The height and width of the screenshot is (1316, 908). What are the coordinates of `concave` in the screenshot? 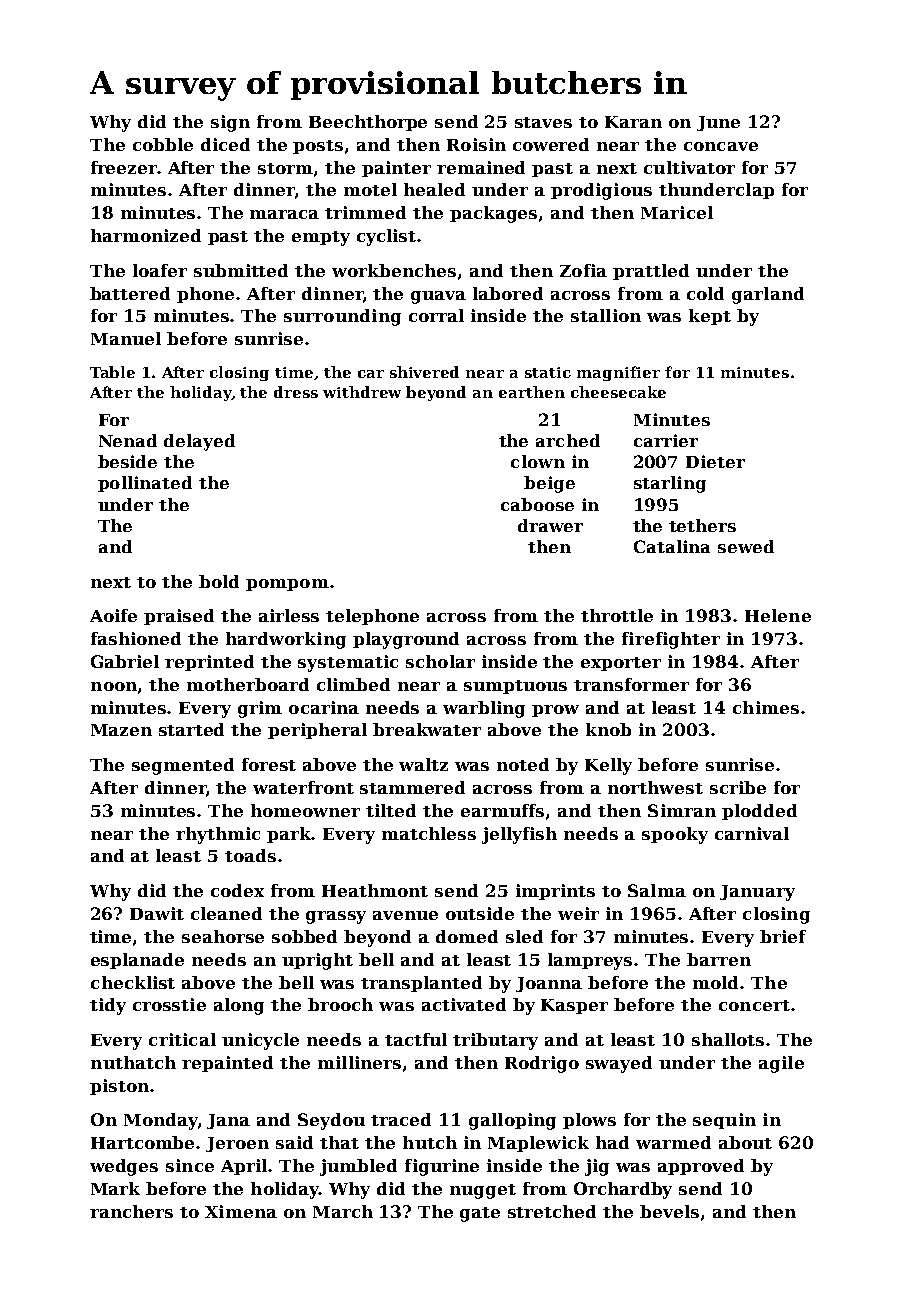 It's located at (721, 146).
